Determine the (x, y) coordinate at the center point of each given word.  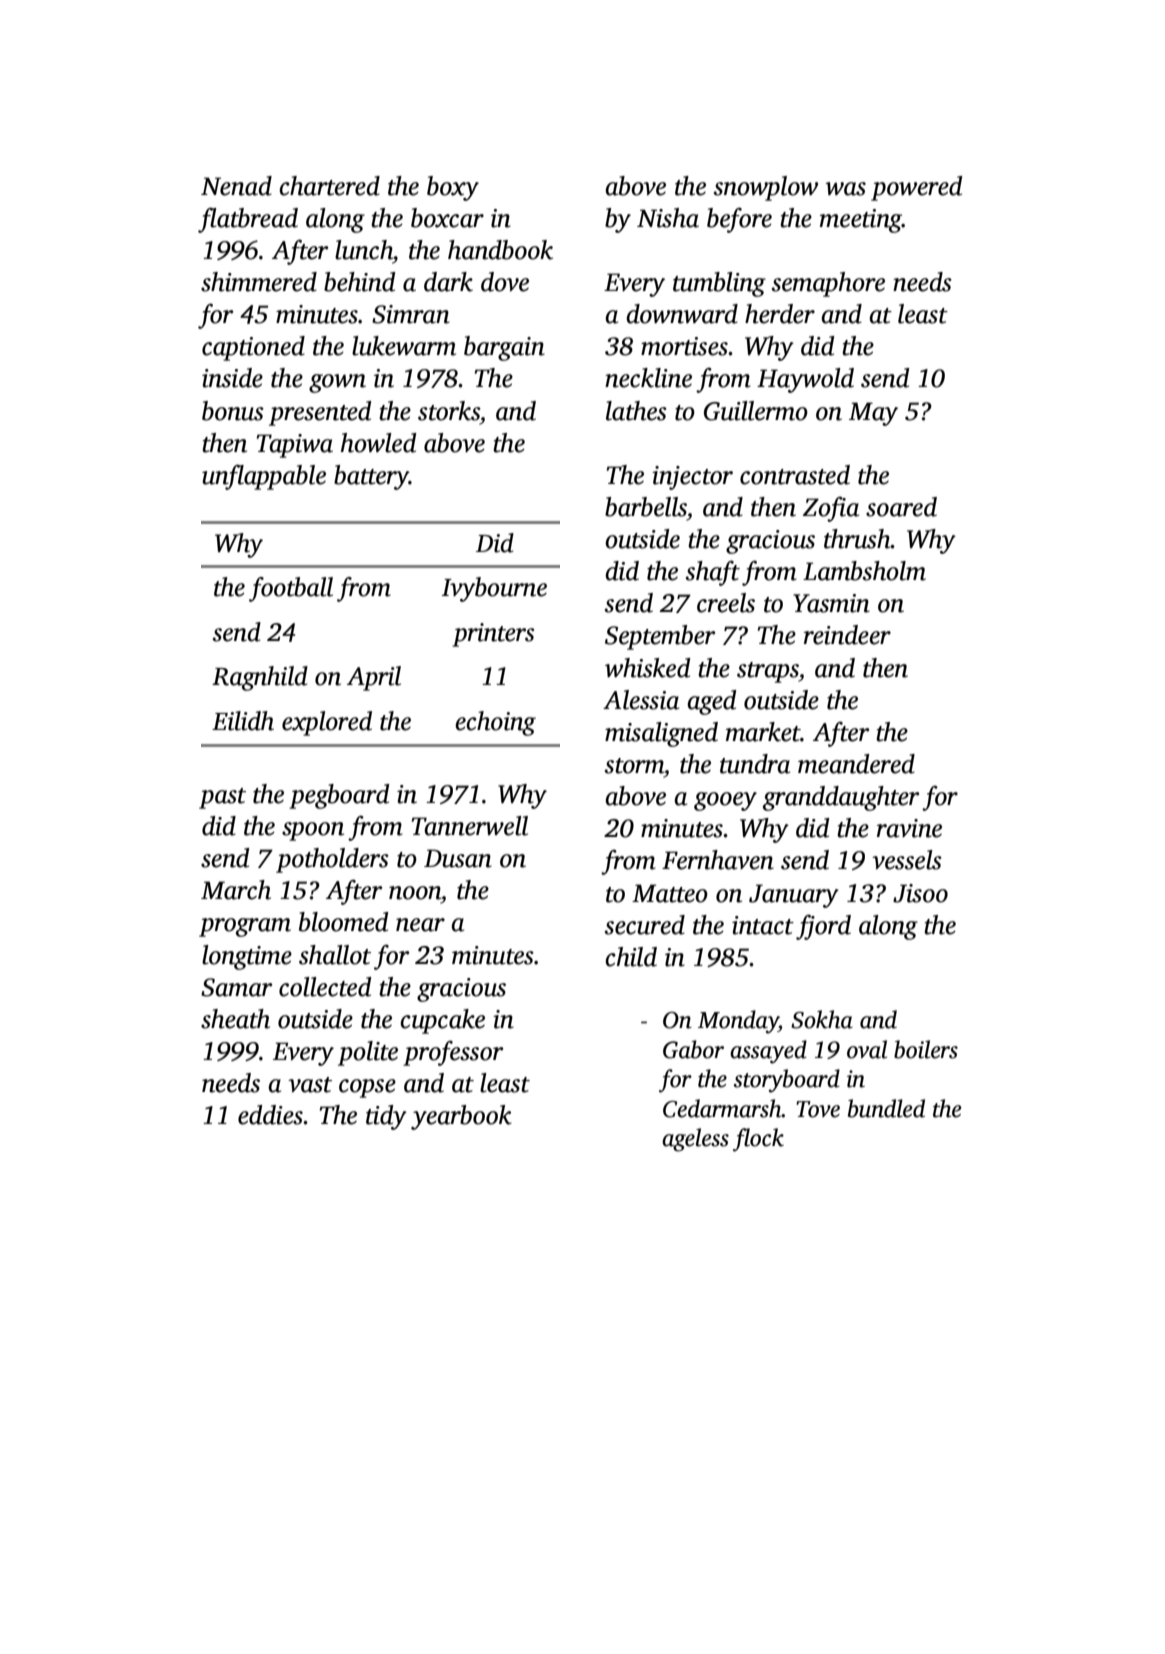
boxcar (447, 218)
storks (449, 411)
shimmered (259, 282)
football (291, 589)
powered (916, 188)
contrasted (795, 475)
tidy (386, 1117)
